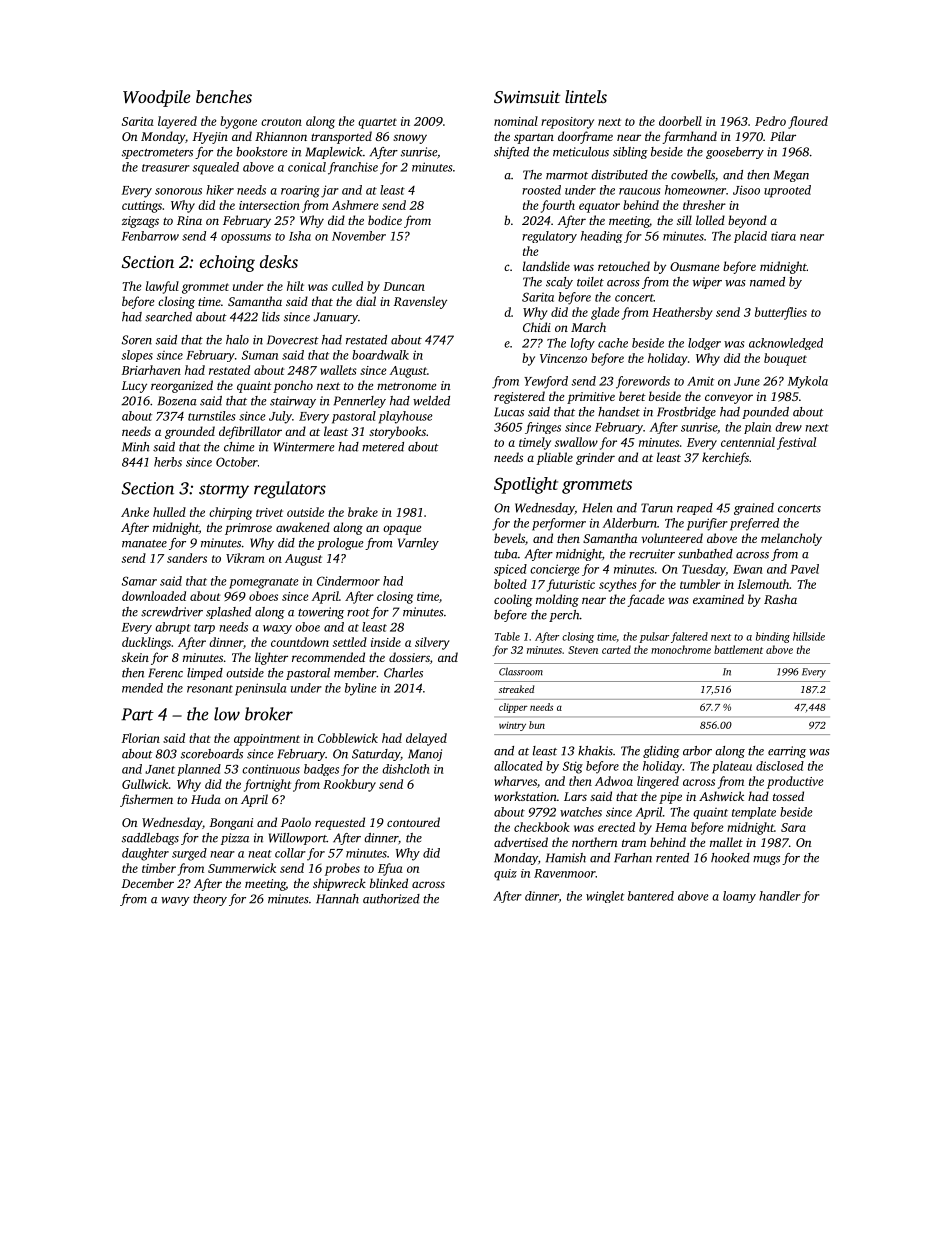 The width and height of the page is (952, 1233). Describe the element at coordinates (526, 485) in the page. I see `Spotlight` at that location.
